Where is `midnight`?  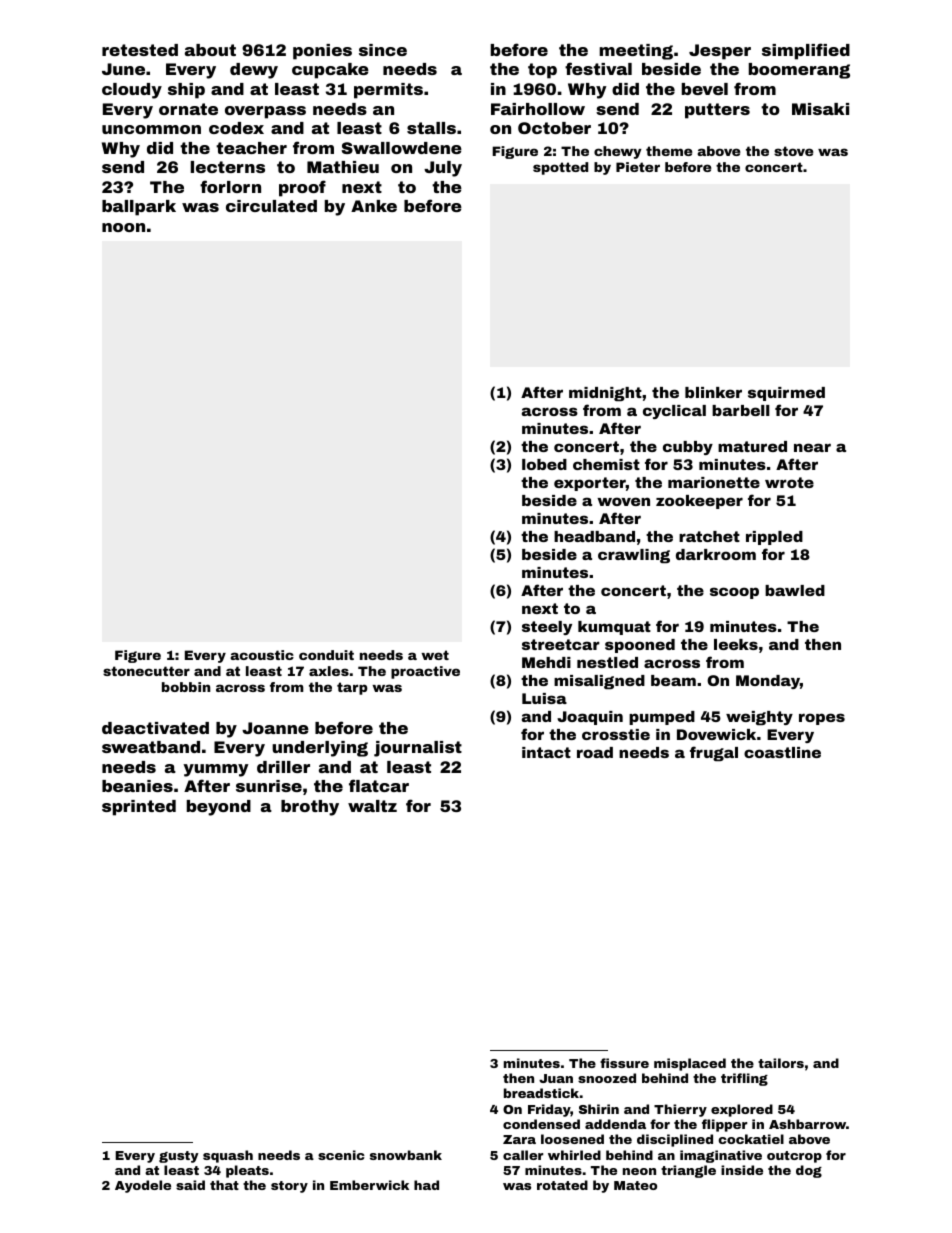 midnight is located at coordinates (605, 394).
